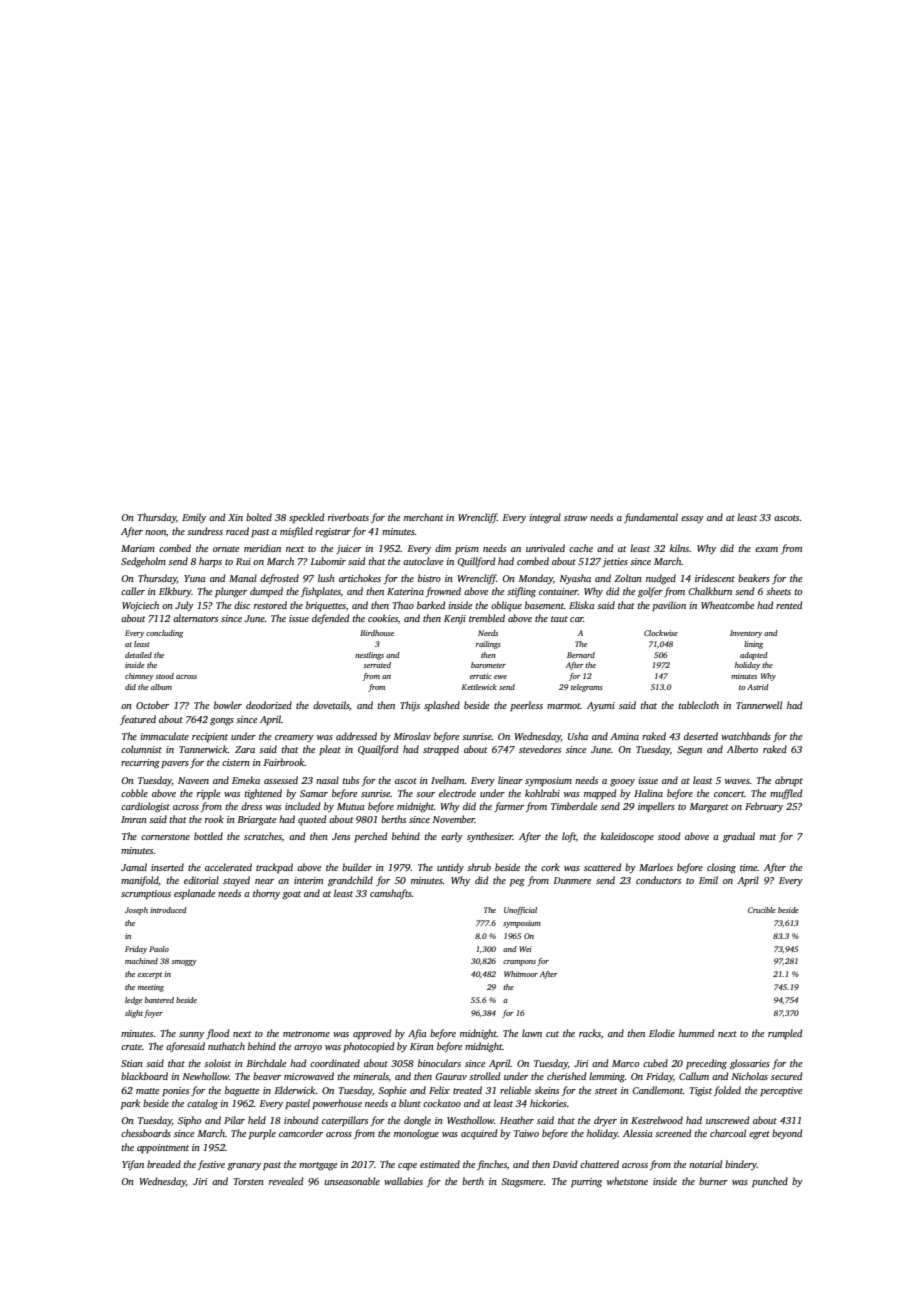  What do you see at coordinates (526, 706) in the screenshot?
I see `peerless` at bounding box center [526, 706].
